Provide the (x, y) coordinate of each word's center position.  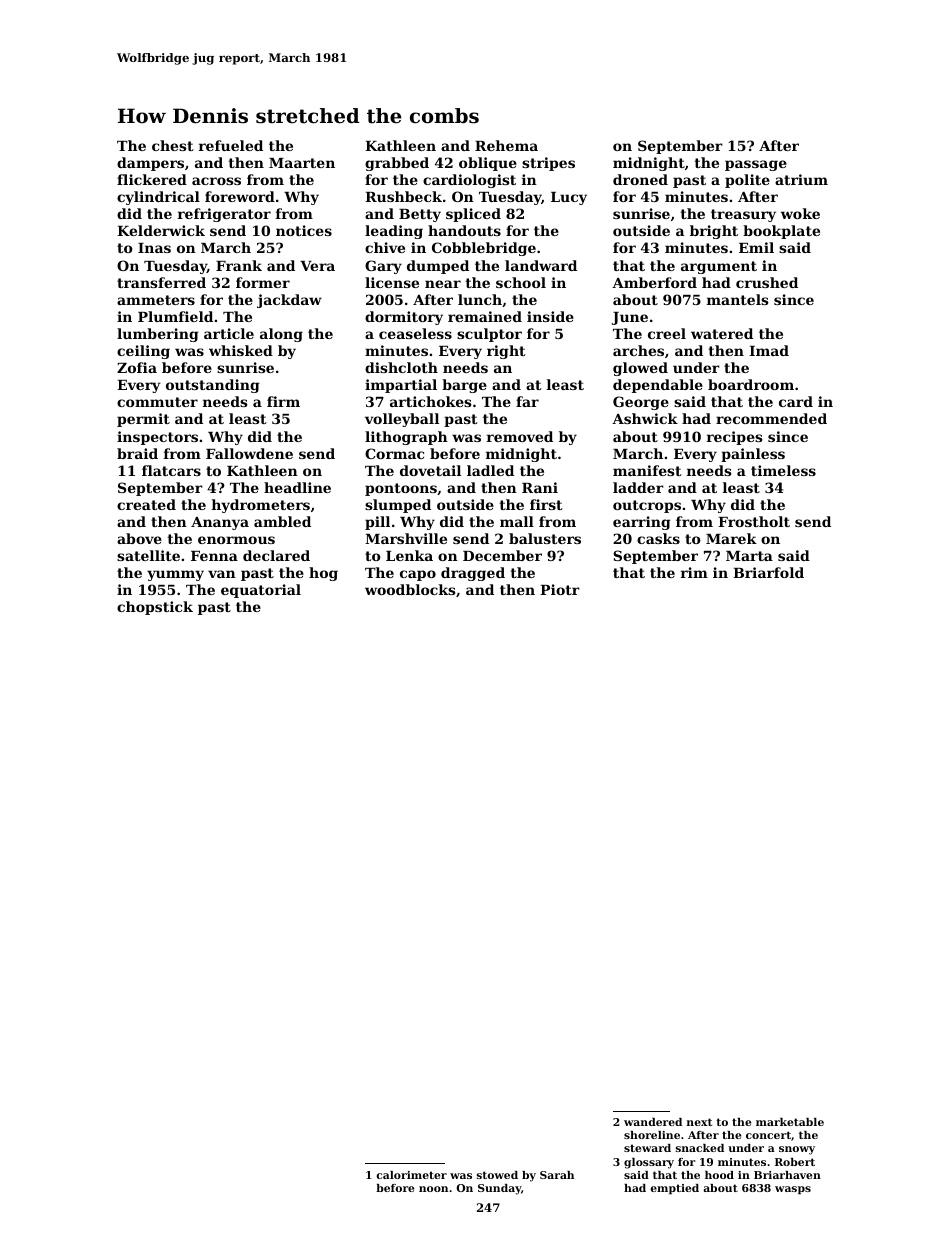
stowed (497, 1175)
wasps (793, 1190)
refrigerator (224, 215)
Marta (749, 556)
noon (433, 1189)
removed (520, 436)
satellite (148, 555)
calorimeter (411, 1175)
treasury (743, 215)
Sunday (499, 1189)
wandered (653, 1122)
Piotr (560, 589)
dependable (658, 386)
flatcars (171, 470)
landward (541, 265)
